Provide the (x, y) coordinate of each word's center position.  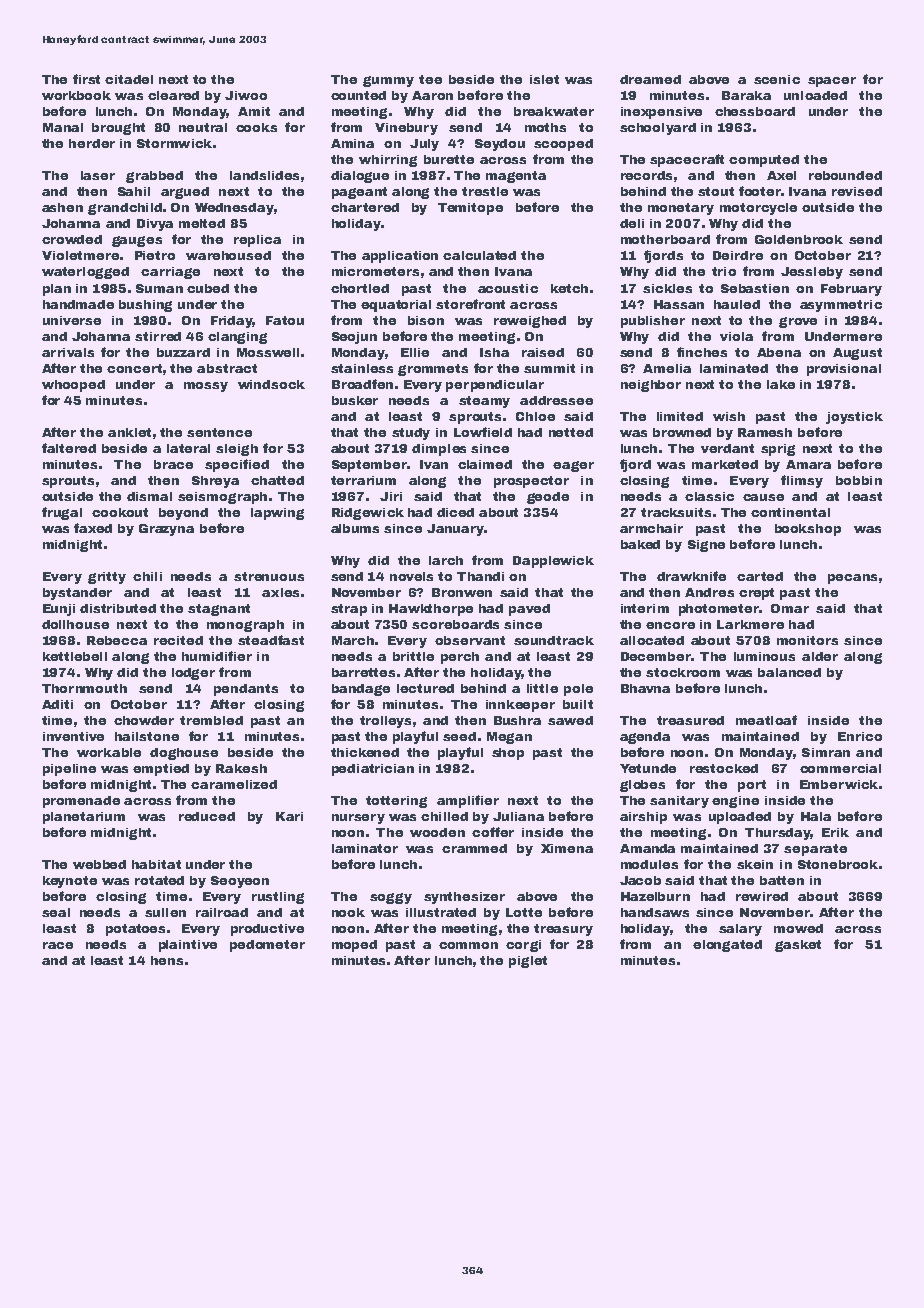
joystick (854, 418)
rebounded (845, 175)
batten (782, 880)
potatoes (135, 930)
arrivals (68, 352)
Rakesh (241, 768)
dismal (149, 496)
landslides (264, 175)
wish (729, 416)
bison (426, 320)
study (411, 434)
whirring (388, 161)
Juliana (518, 816)
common (468, 945)
